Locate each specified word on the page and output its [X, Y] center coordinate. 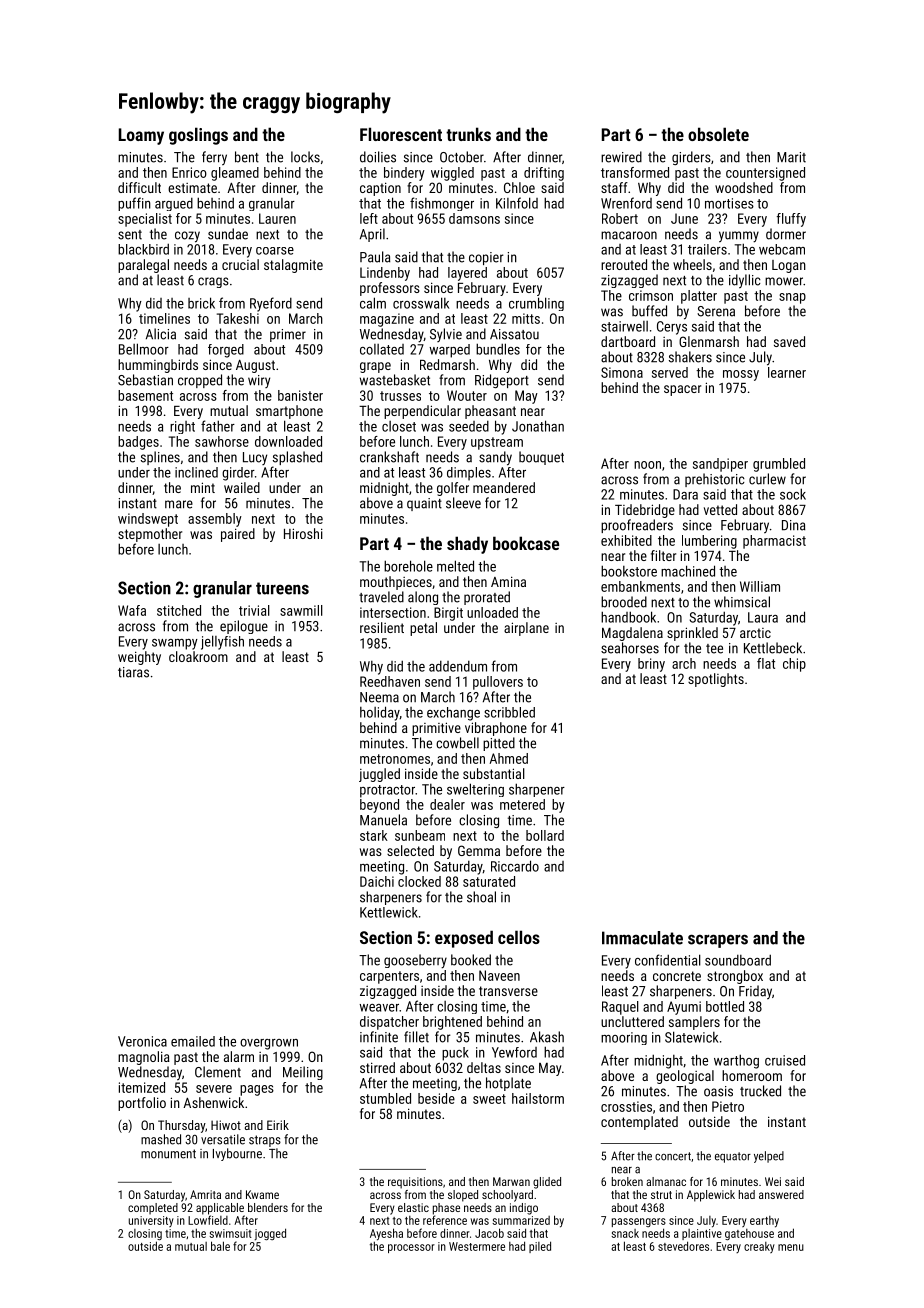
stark [374, 835]
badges [138, 443]
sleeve [463, 503]
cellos [519, 937]
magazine [387, 320]
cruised [785, 1060]
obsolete [718, 134]
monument [168, 1154]
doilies [378, 157]
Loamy [141, 136]
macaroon [629, 235]
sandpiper [720, 465]
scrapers [718, 941]
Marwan [511, 1181]
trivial [254, 610]
